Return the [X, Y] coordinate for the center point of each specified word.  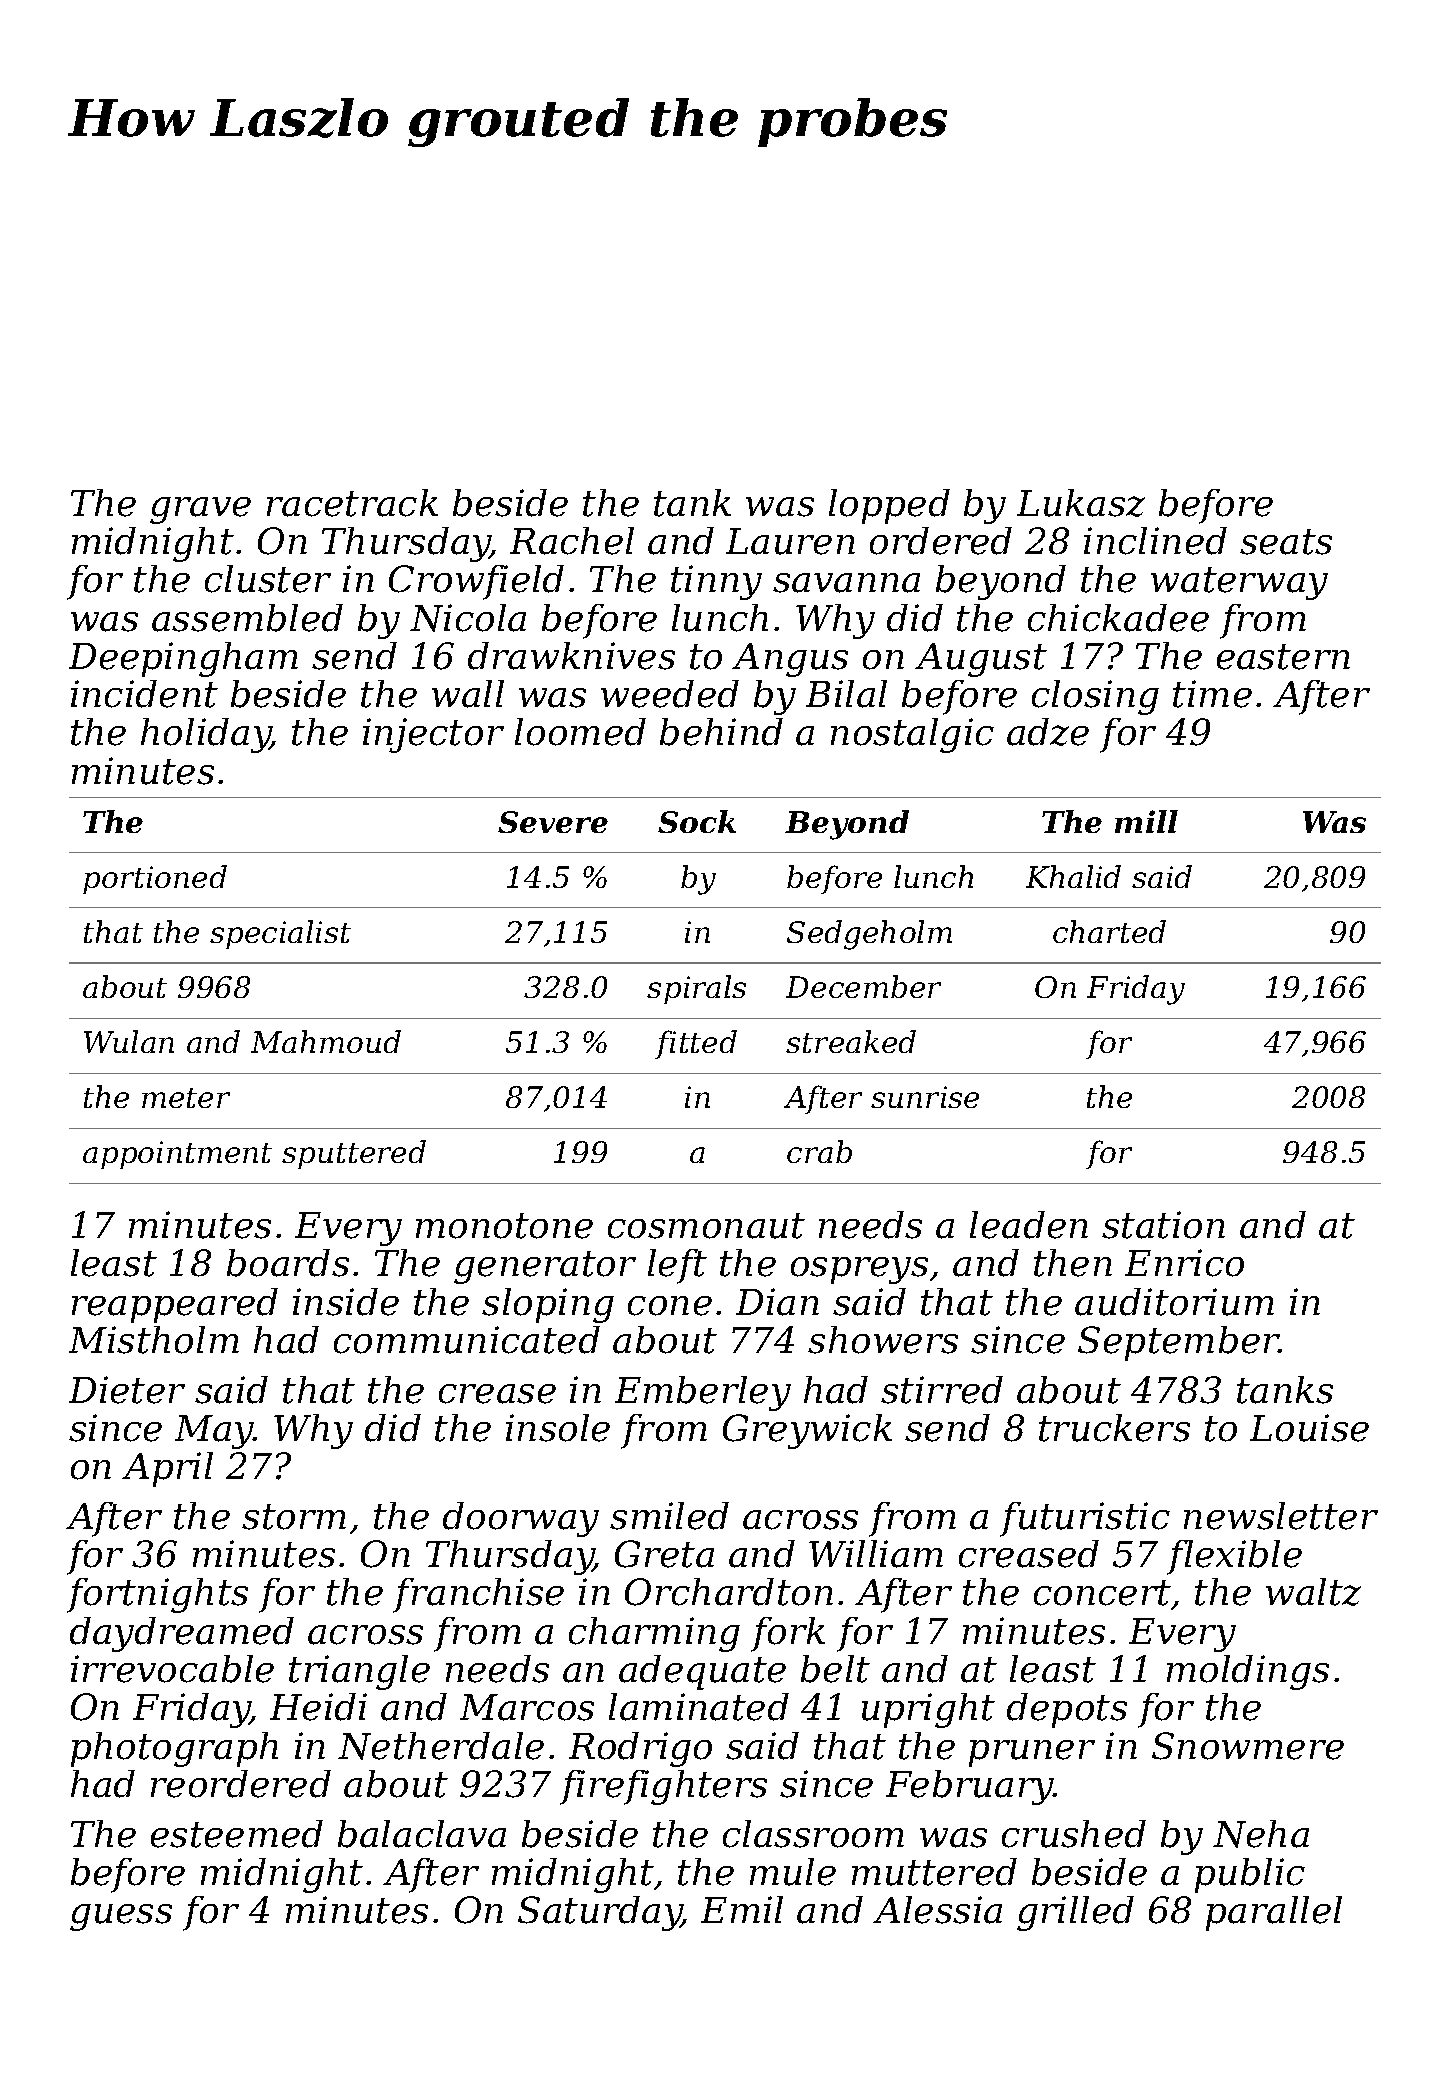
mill [1146, 821]
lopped [889, 506]
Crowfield [476, 582]
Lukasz [1081, 503]
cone [670, 1306]
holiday [206, 735]
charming [654, 1634]
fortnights [157, 1595]
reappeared [175, 1305]
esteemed [237, 1834]
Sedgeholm [869, 935]
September [1178, 1343]
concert [1102, 1593]
